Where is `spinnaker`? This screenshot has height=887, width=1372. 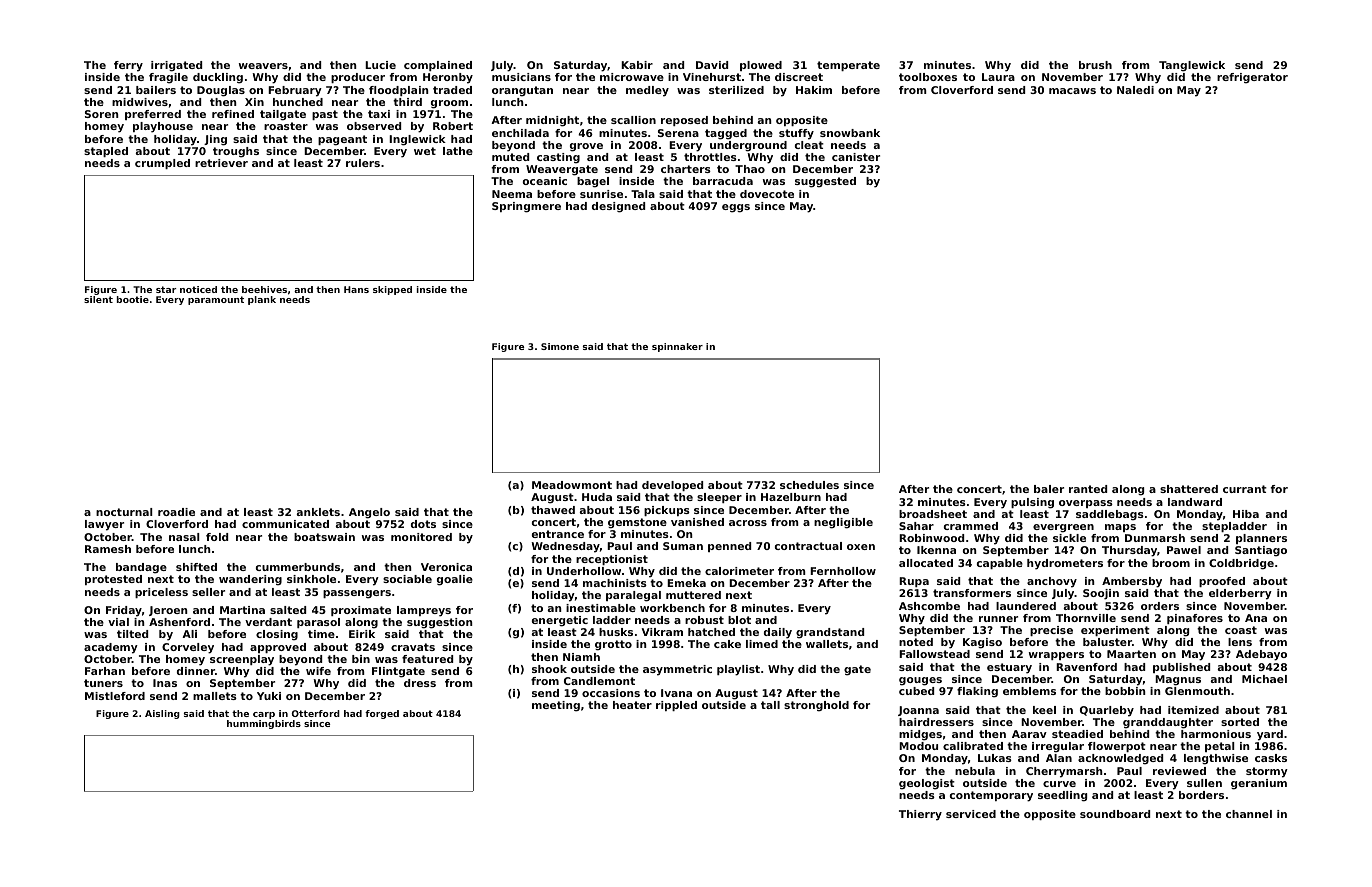 spinnaker is located at coordinates (677, 347).
